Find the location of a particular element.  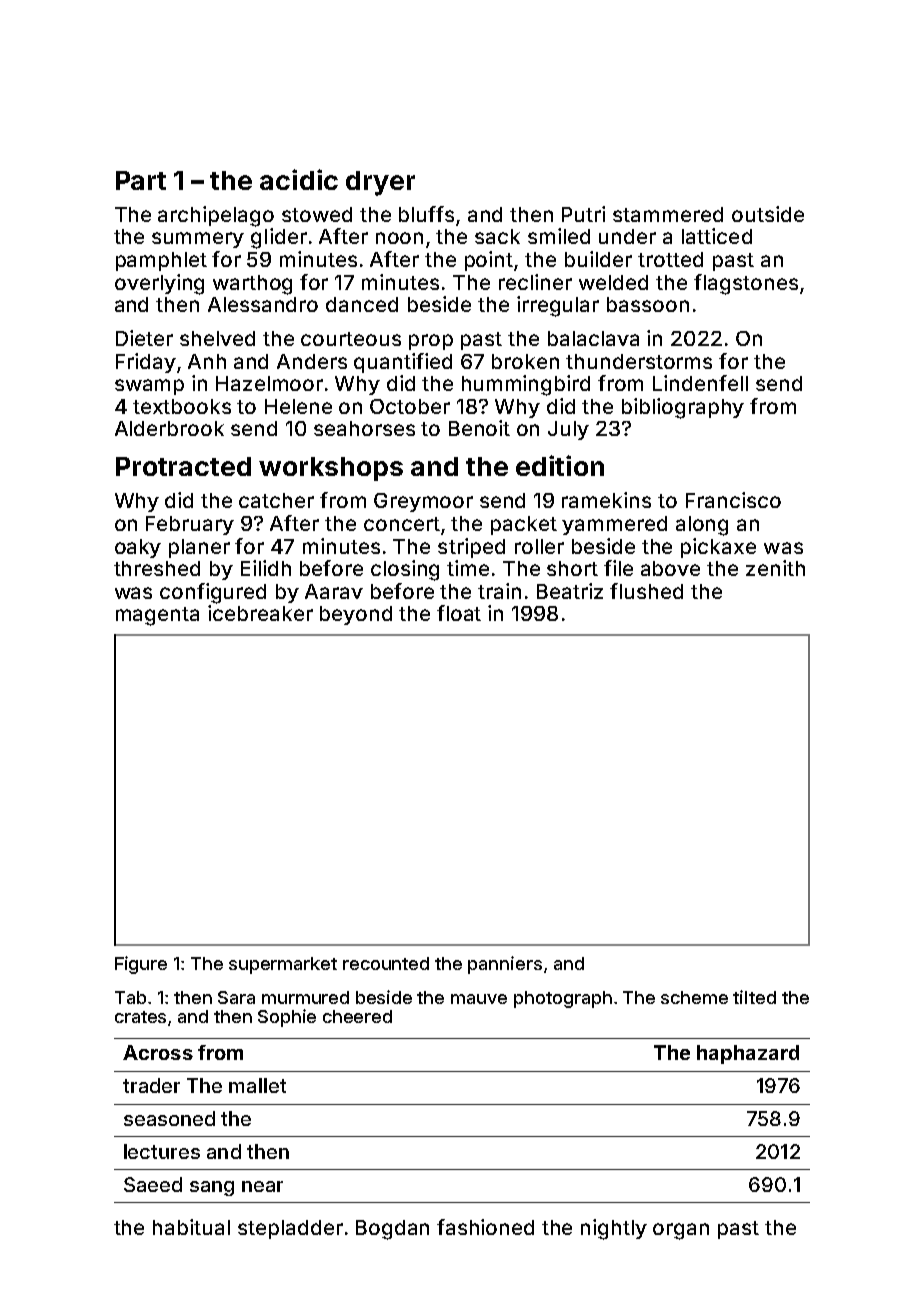

outside is located at coordinates (768, 214).
